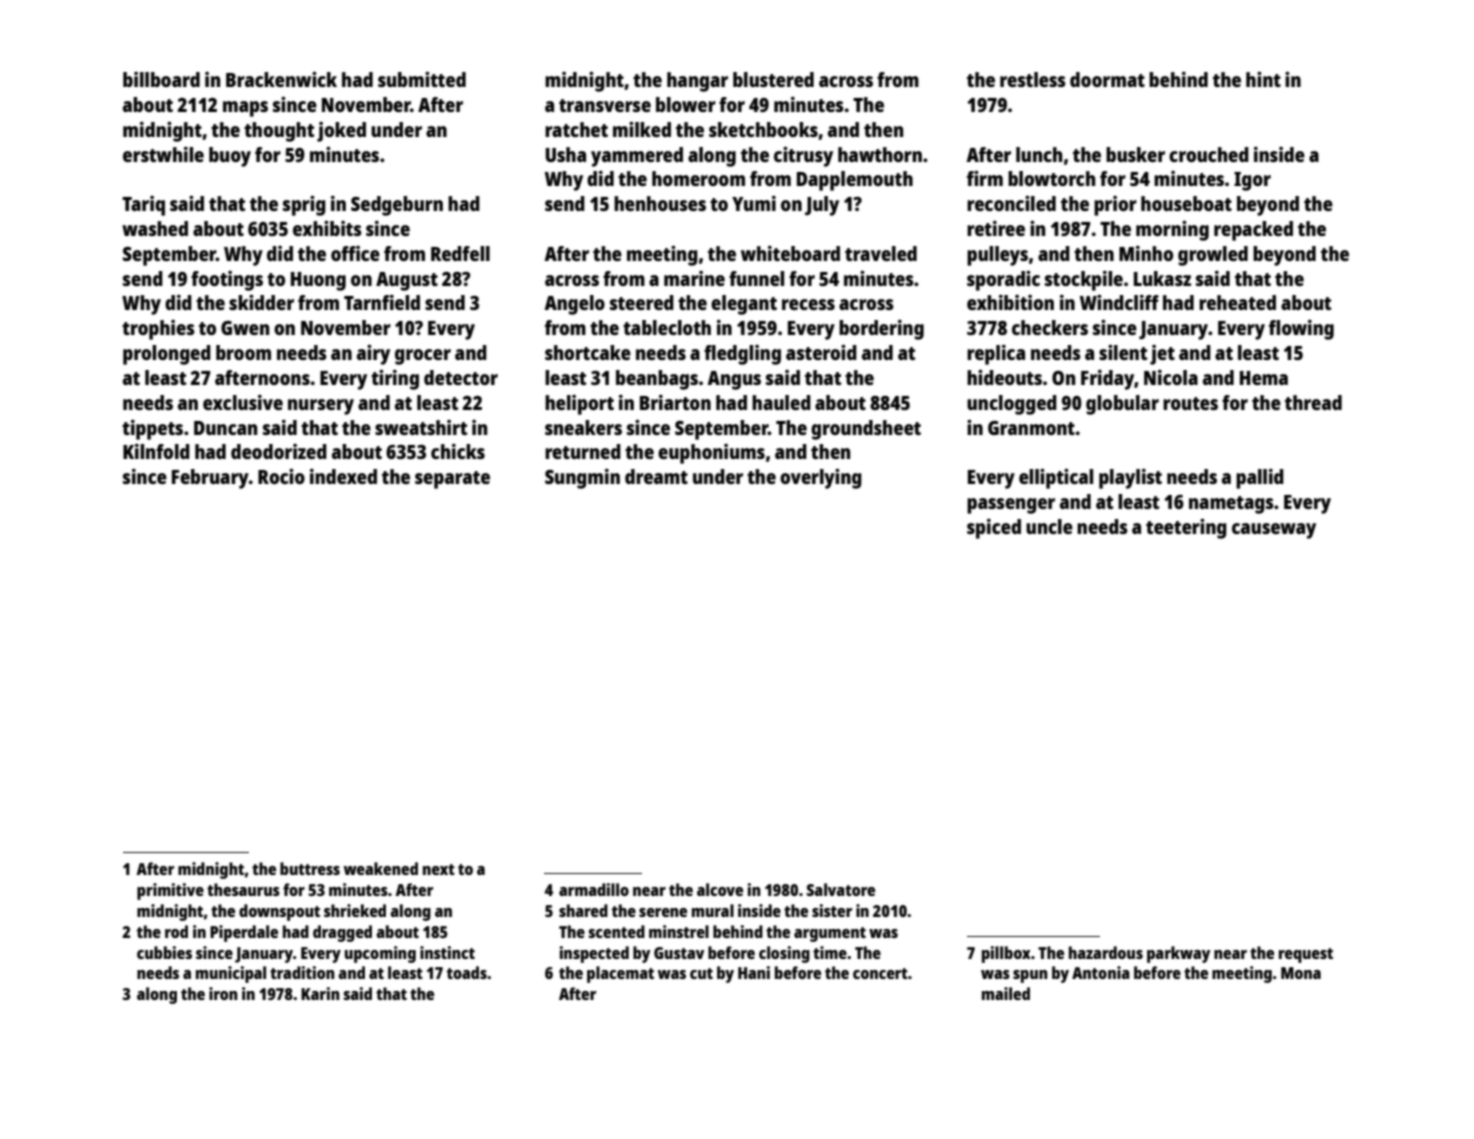 The height and width of the page is (1139, 1474). I want to click on submitted, so click(422, 79).
